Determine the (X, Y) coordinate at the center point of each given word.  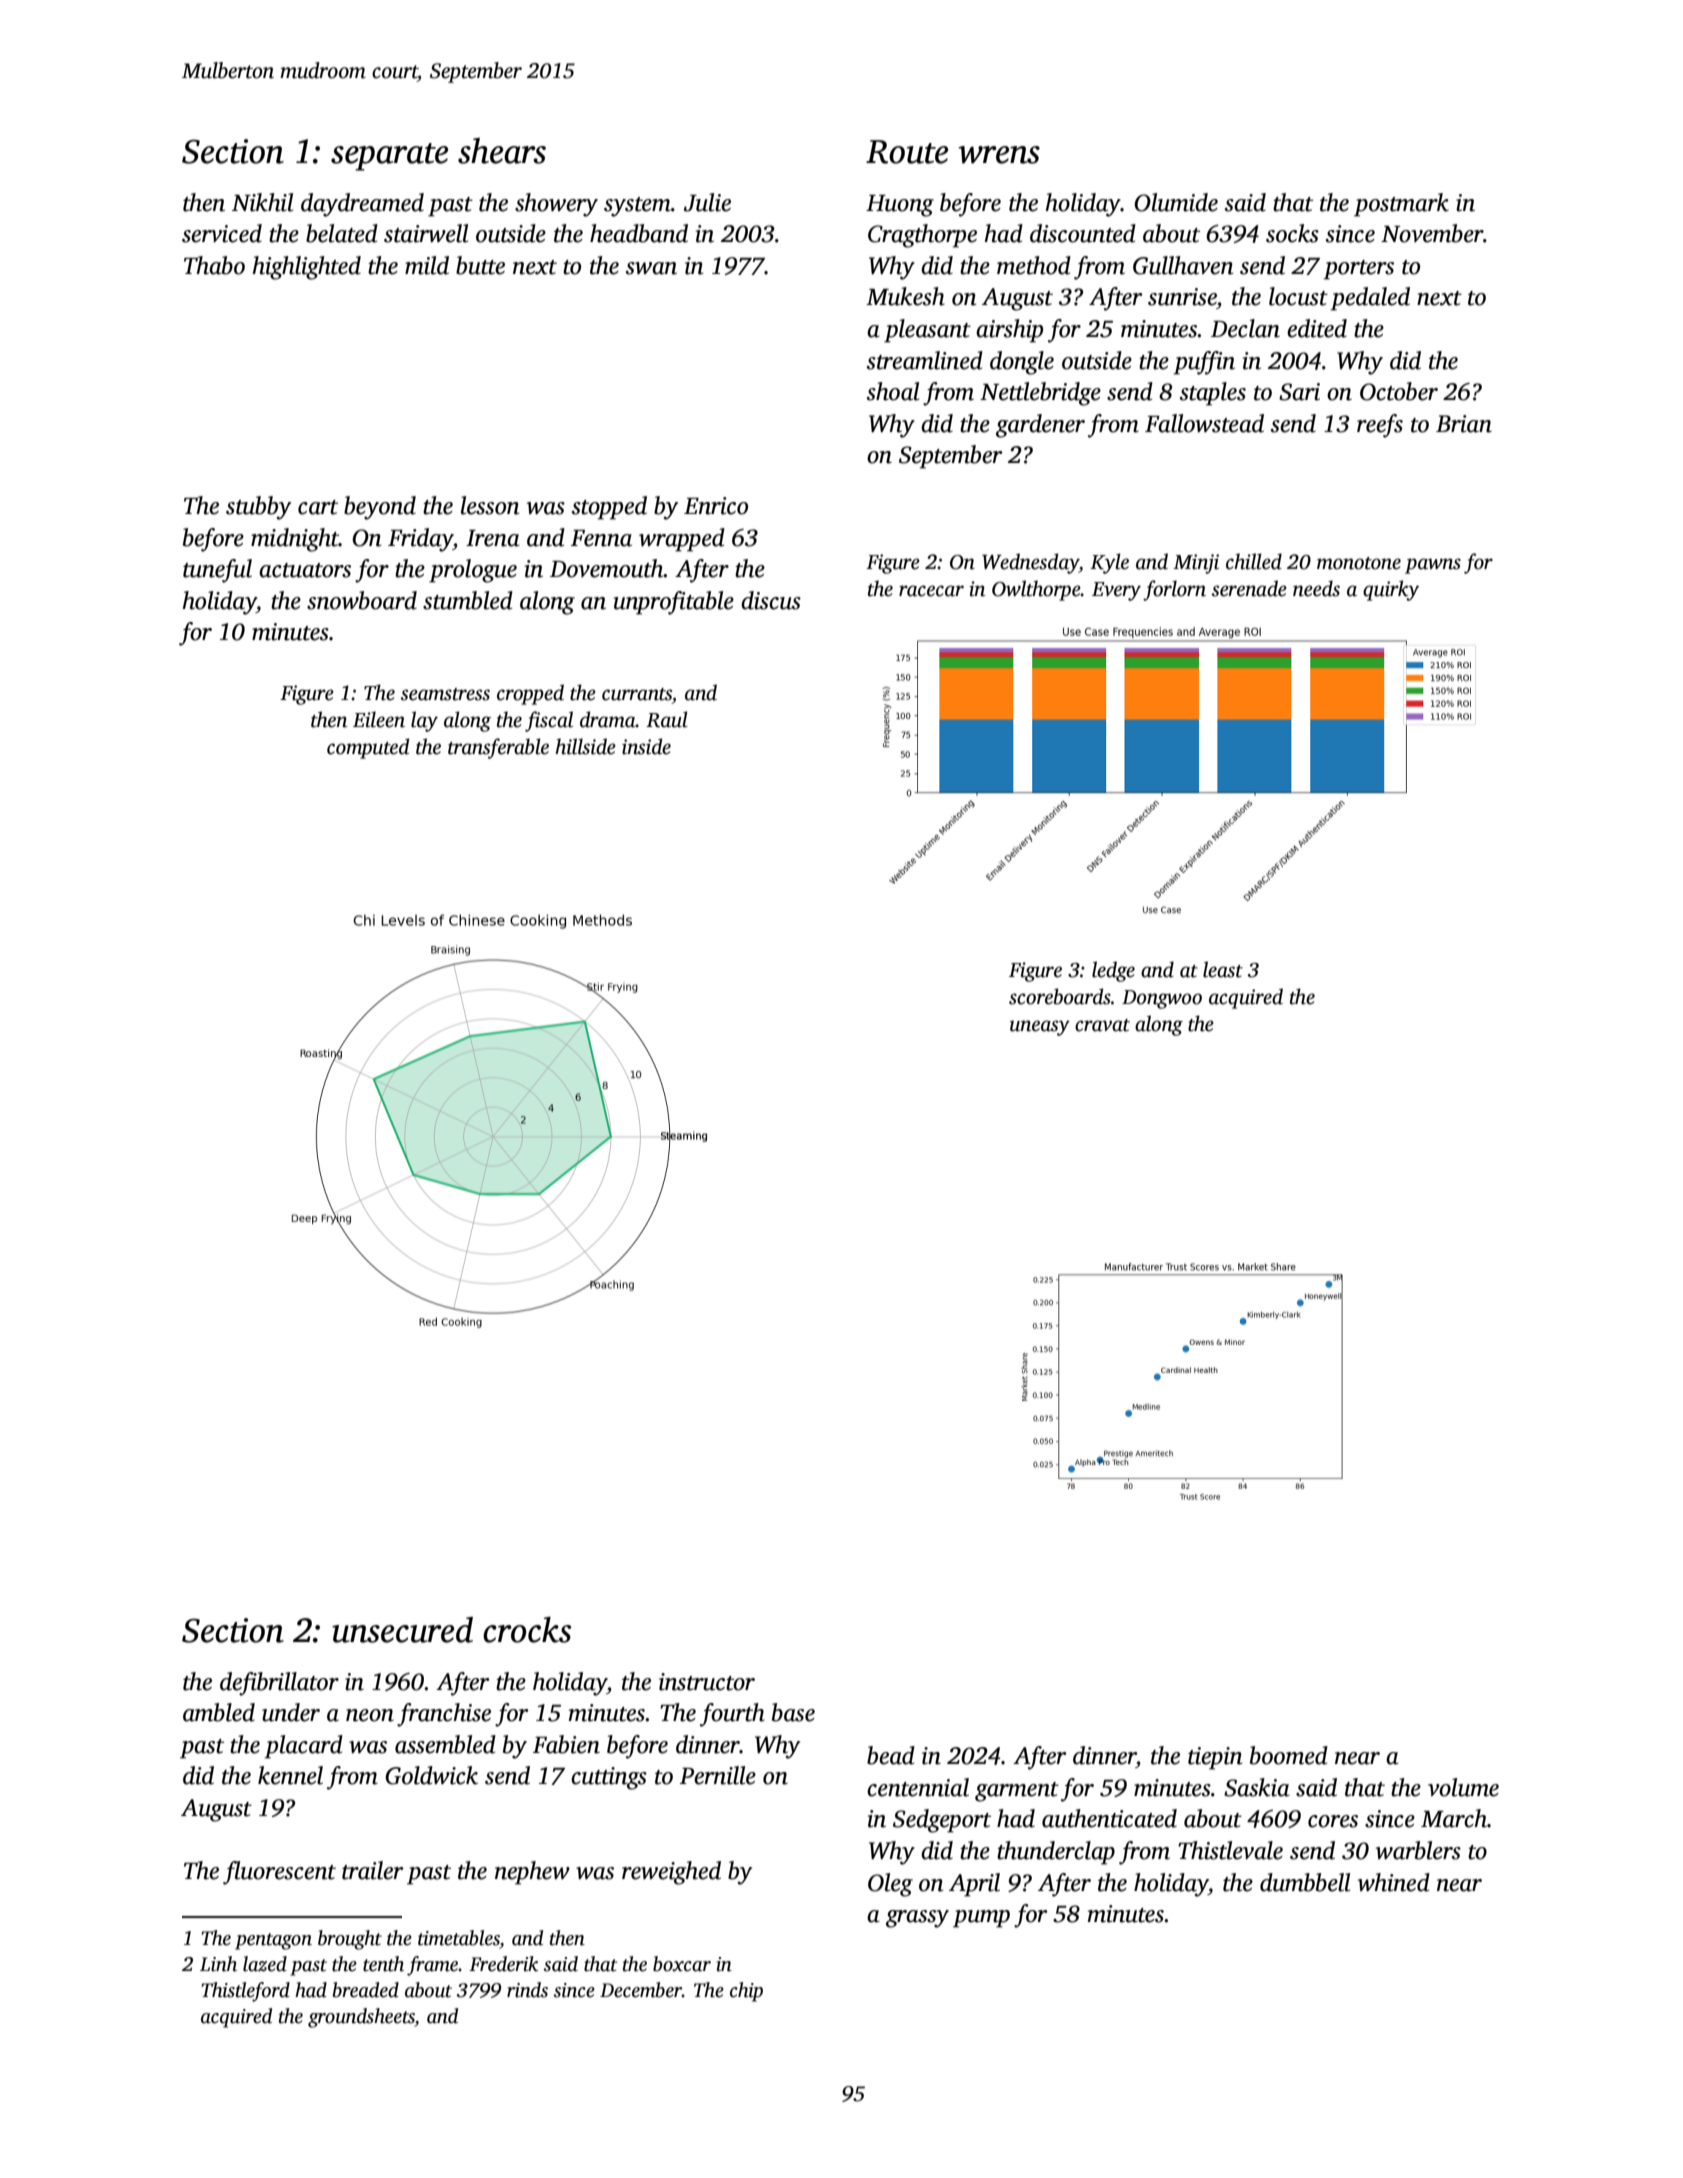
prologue (473, 571)
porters (1359, 270)
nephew (532, 1873)
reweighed (671, 1873)
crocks (527, 1630)
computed (368, 748)
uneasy (1040, 1028)
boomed (1289, 1755)
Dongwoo (1162, 999)
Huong (900, 206)
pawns (1433, 566)
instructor (707, 1682)
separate (389, 157)
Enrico (716, 506)
